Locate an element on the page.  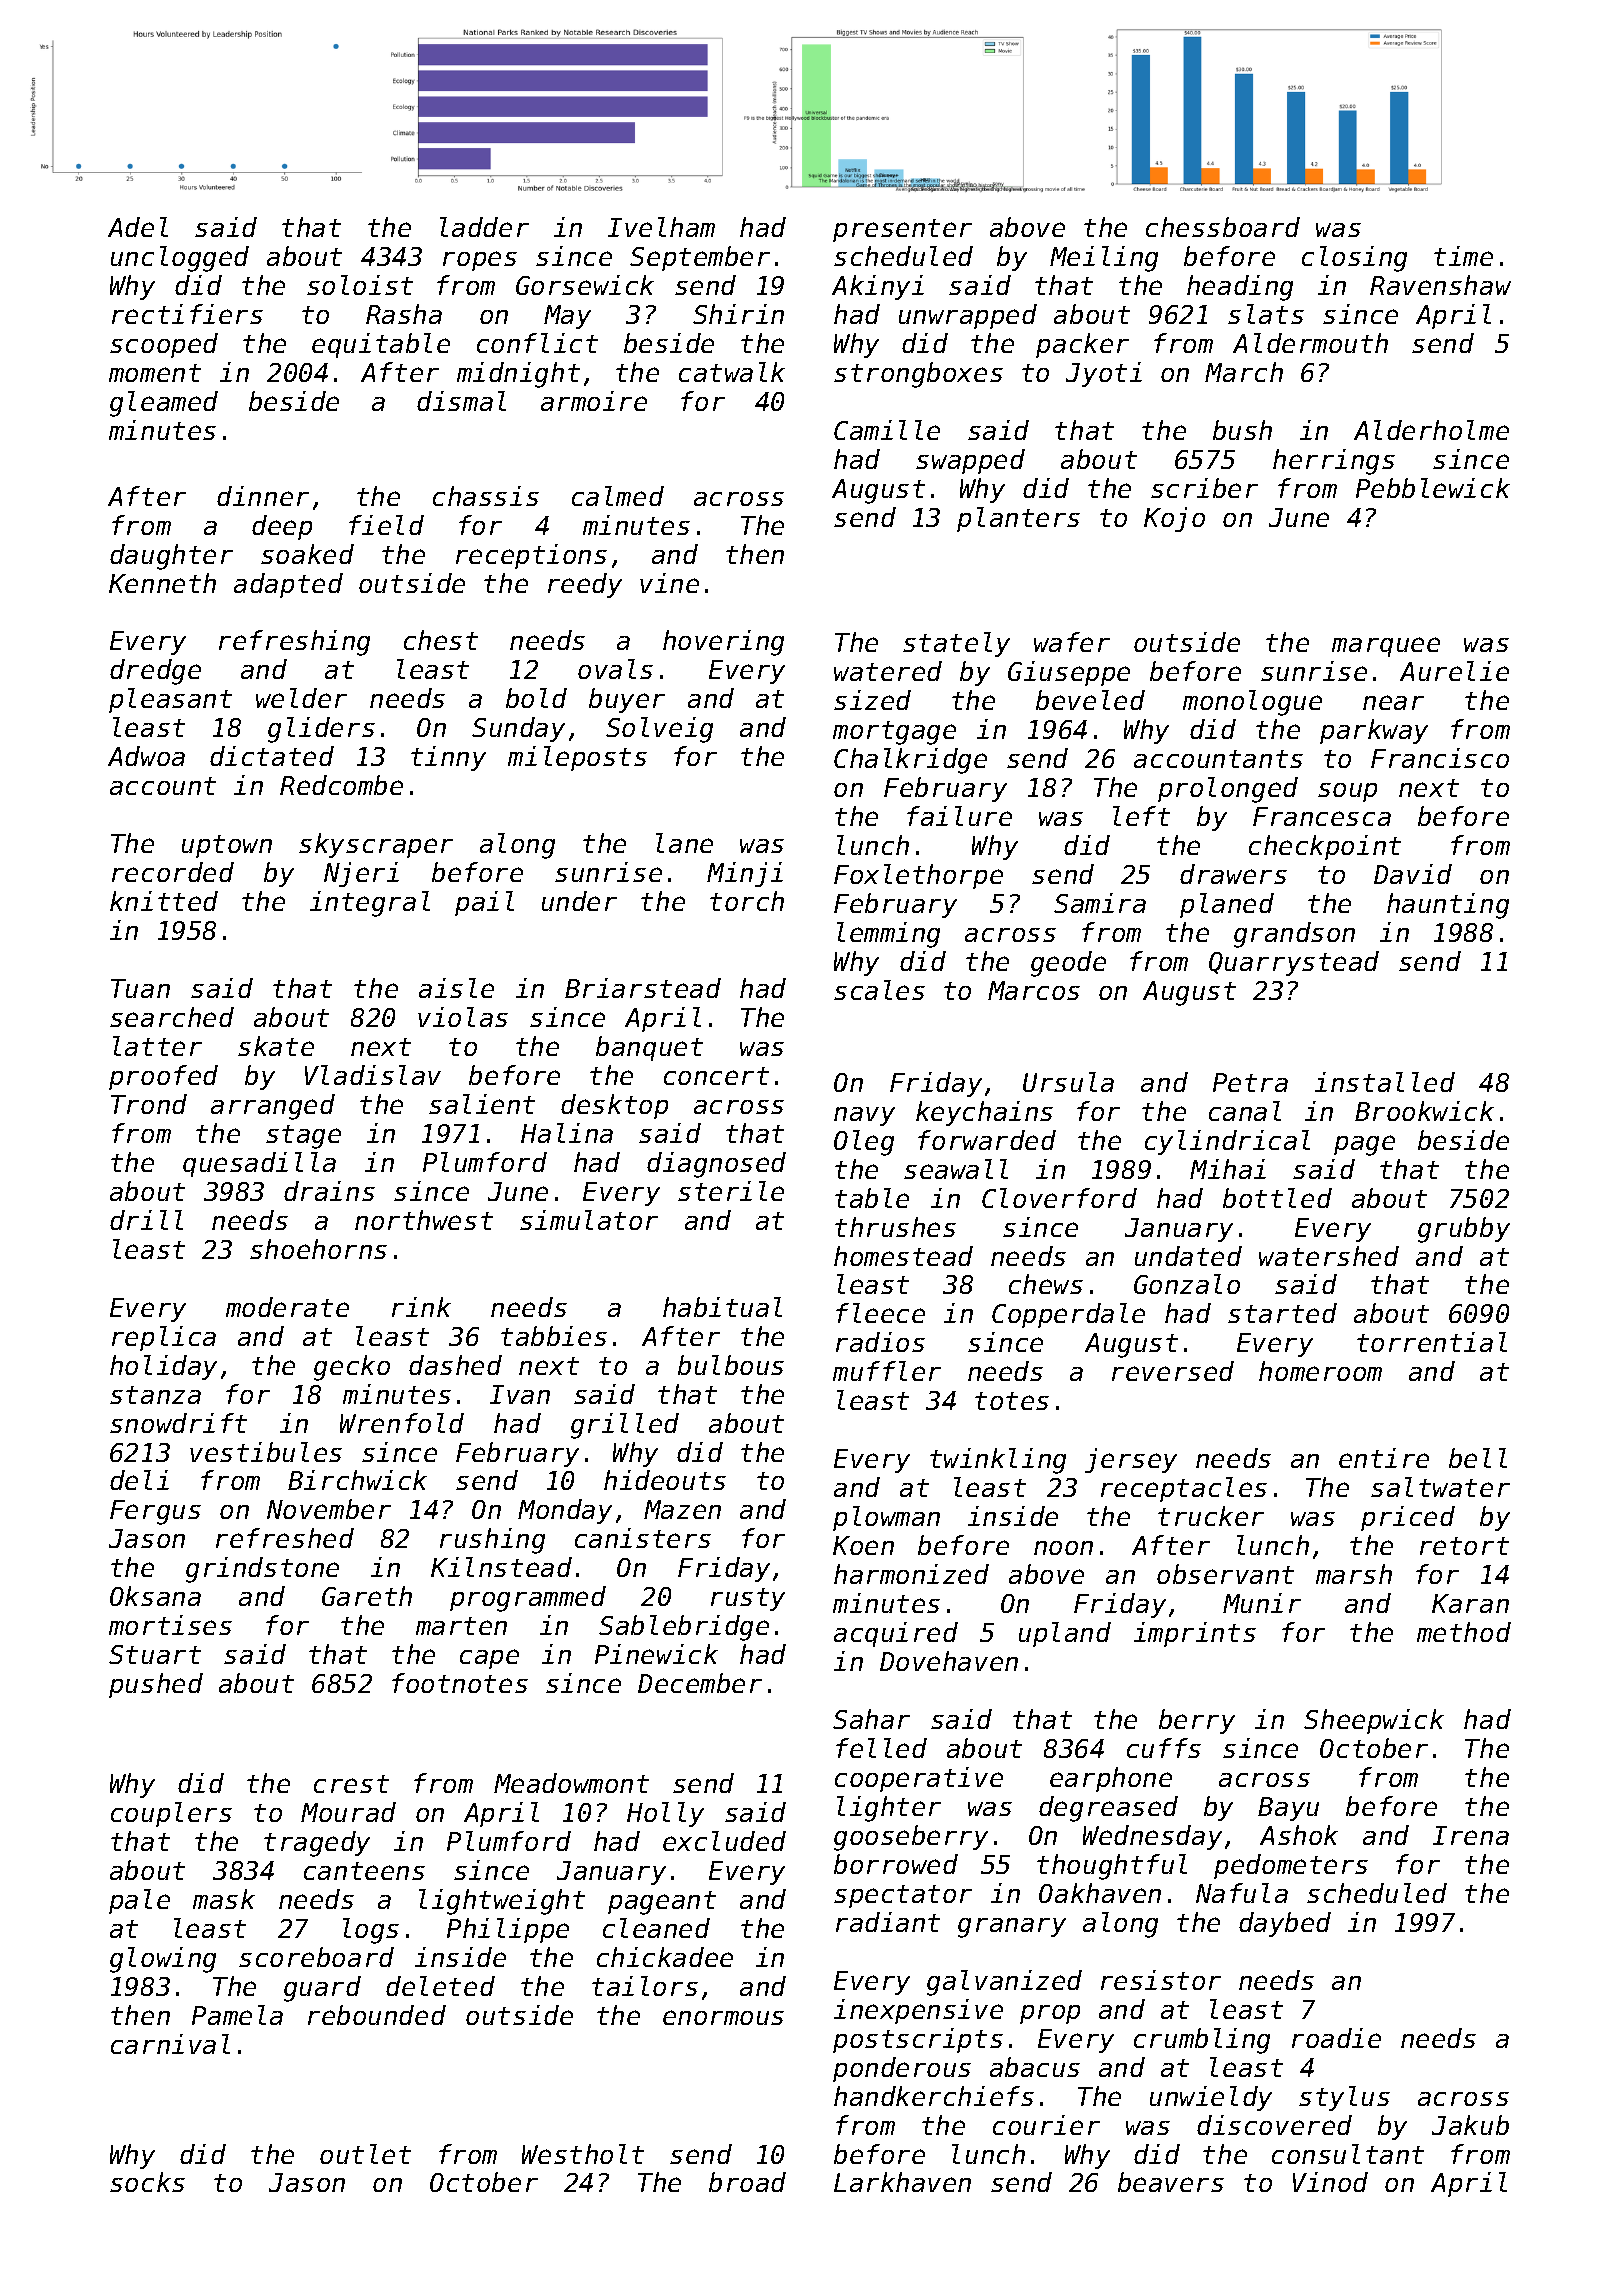
Alderholme is located at coordinates (1431, 430).
